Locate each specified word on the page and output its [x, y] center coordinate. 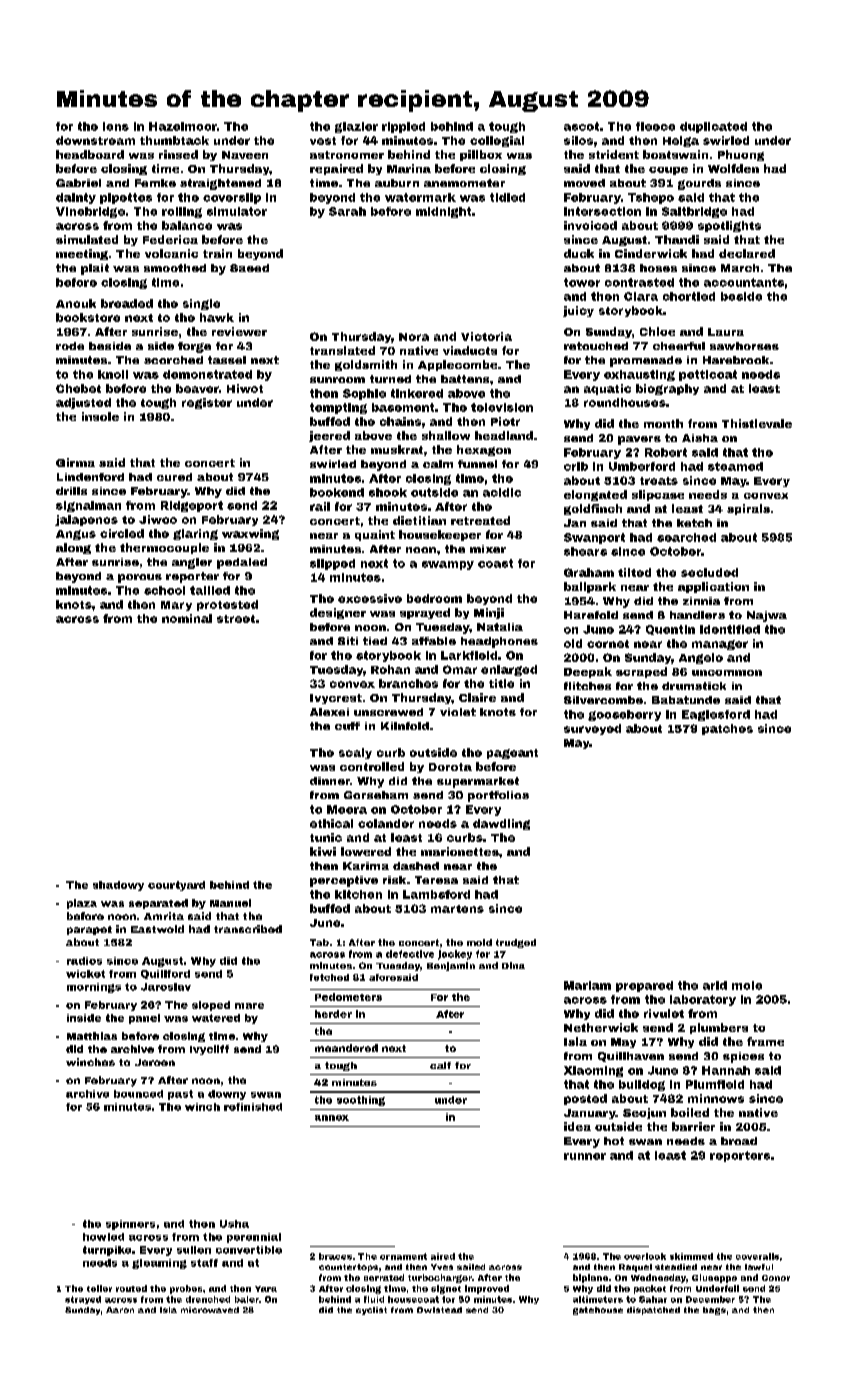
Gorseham [376, 795]
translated [342, 350]
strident [614, 154]
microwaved [210, 1310]
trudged [516, 943]
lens [116, 126]
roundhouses [625, 402]
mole [747, 985]
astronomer [347, 155]
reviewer [239, 331]
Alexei [329, 712]
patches [727, 729]
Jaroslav [166, 987]
